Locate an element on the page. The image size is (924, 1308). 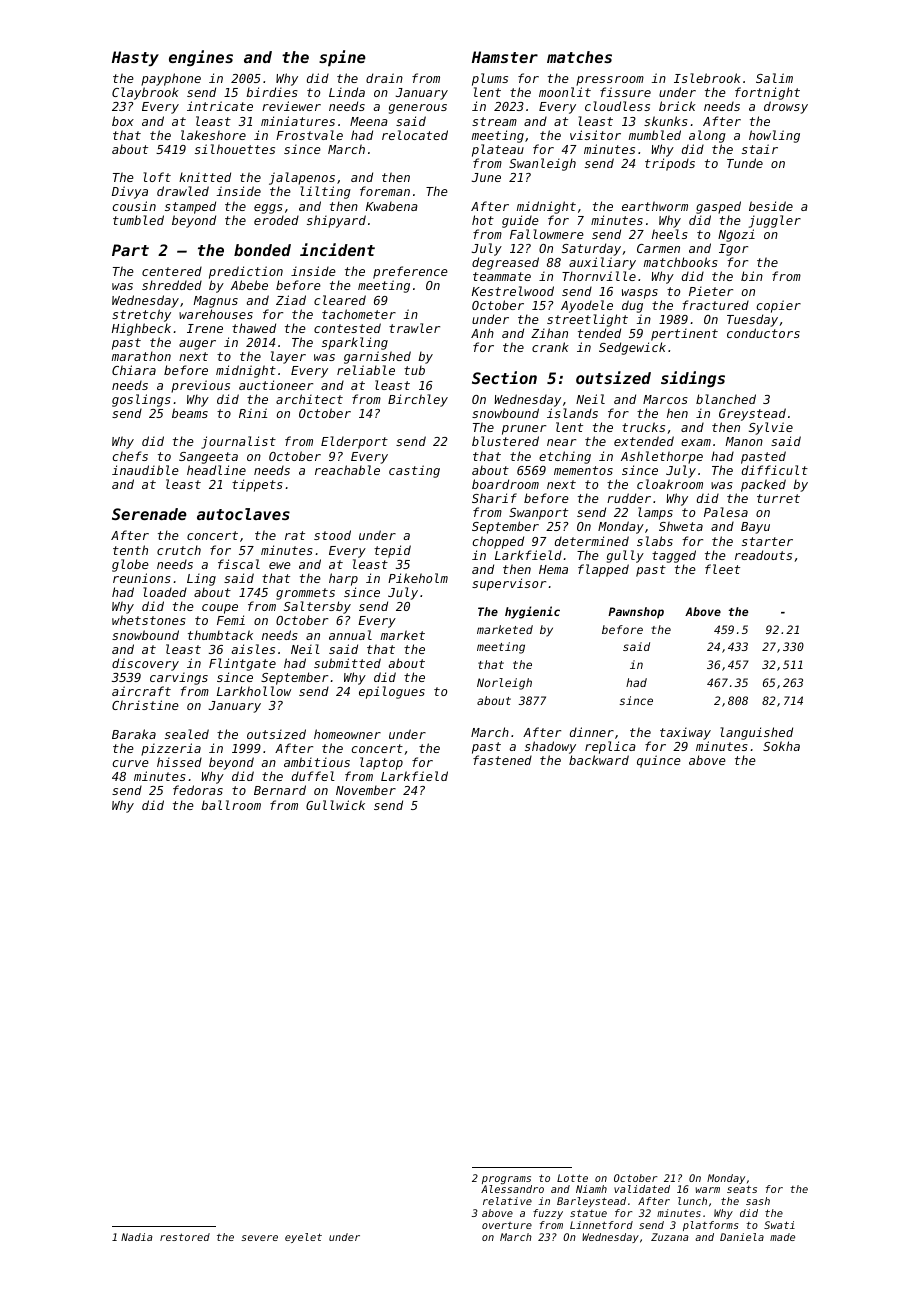
backward is located at coordinates (599, 760).
